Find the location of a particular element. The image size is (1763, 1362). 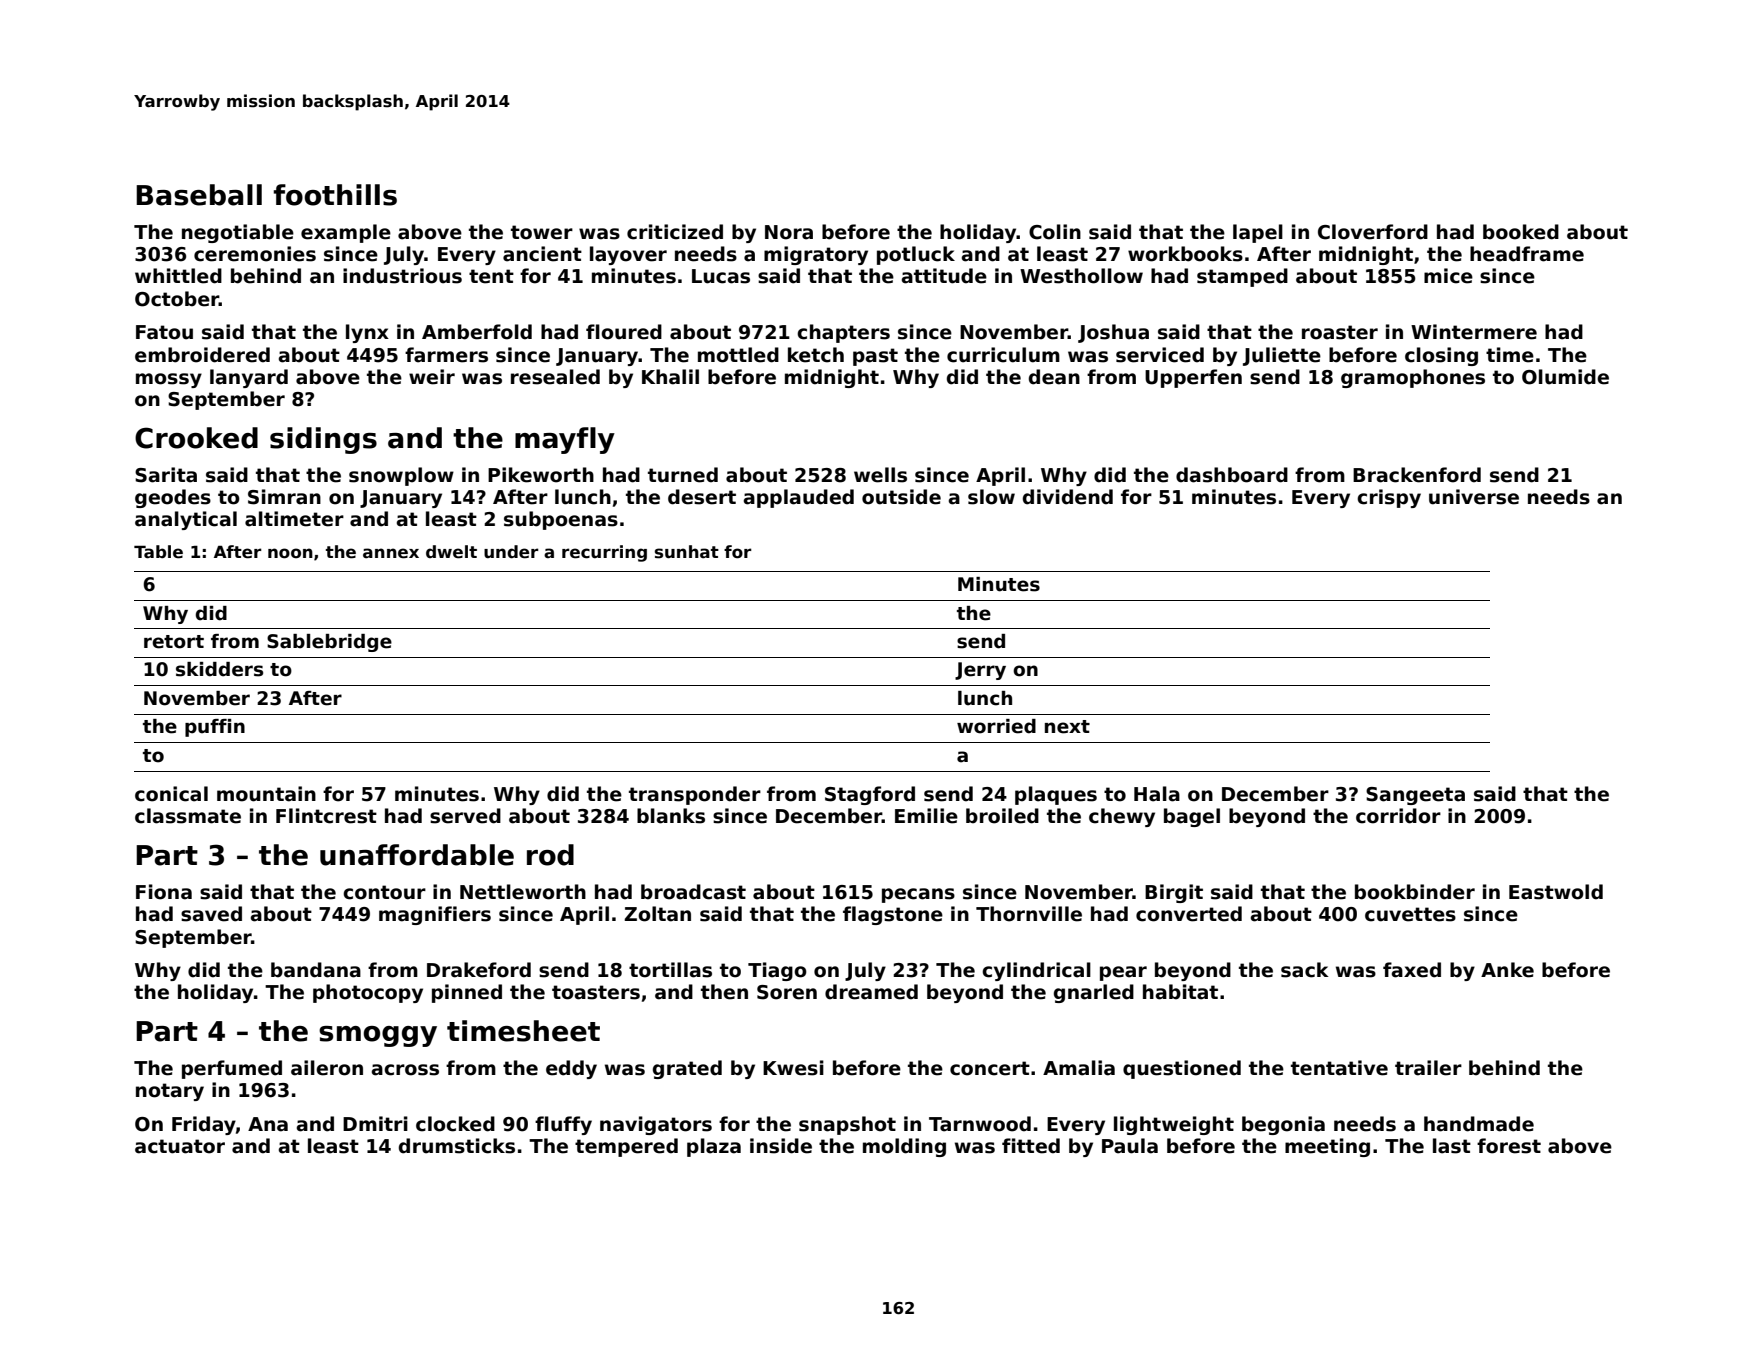

Colin is located at coordinates (1055, 232).
